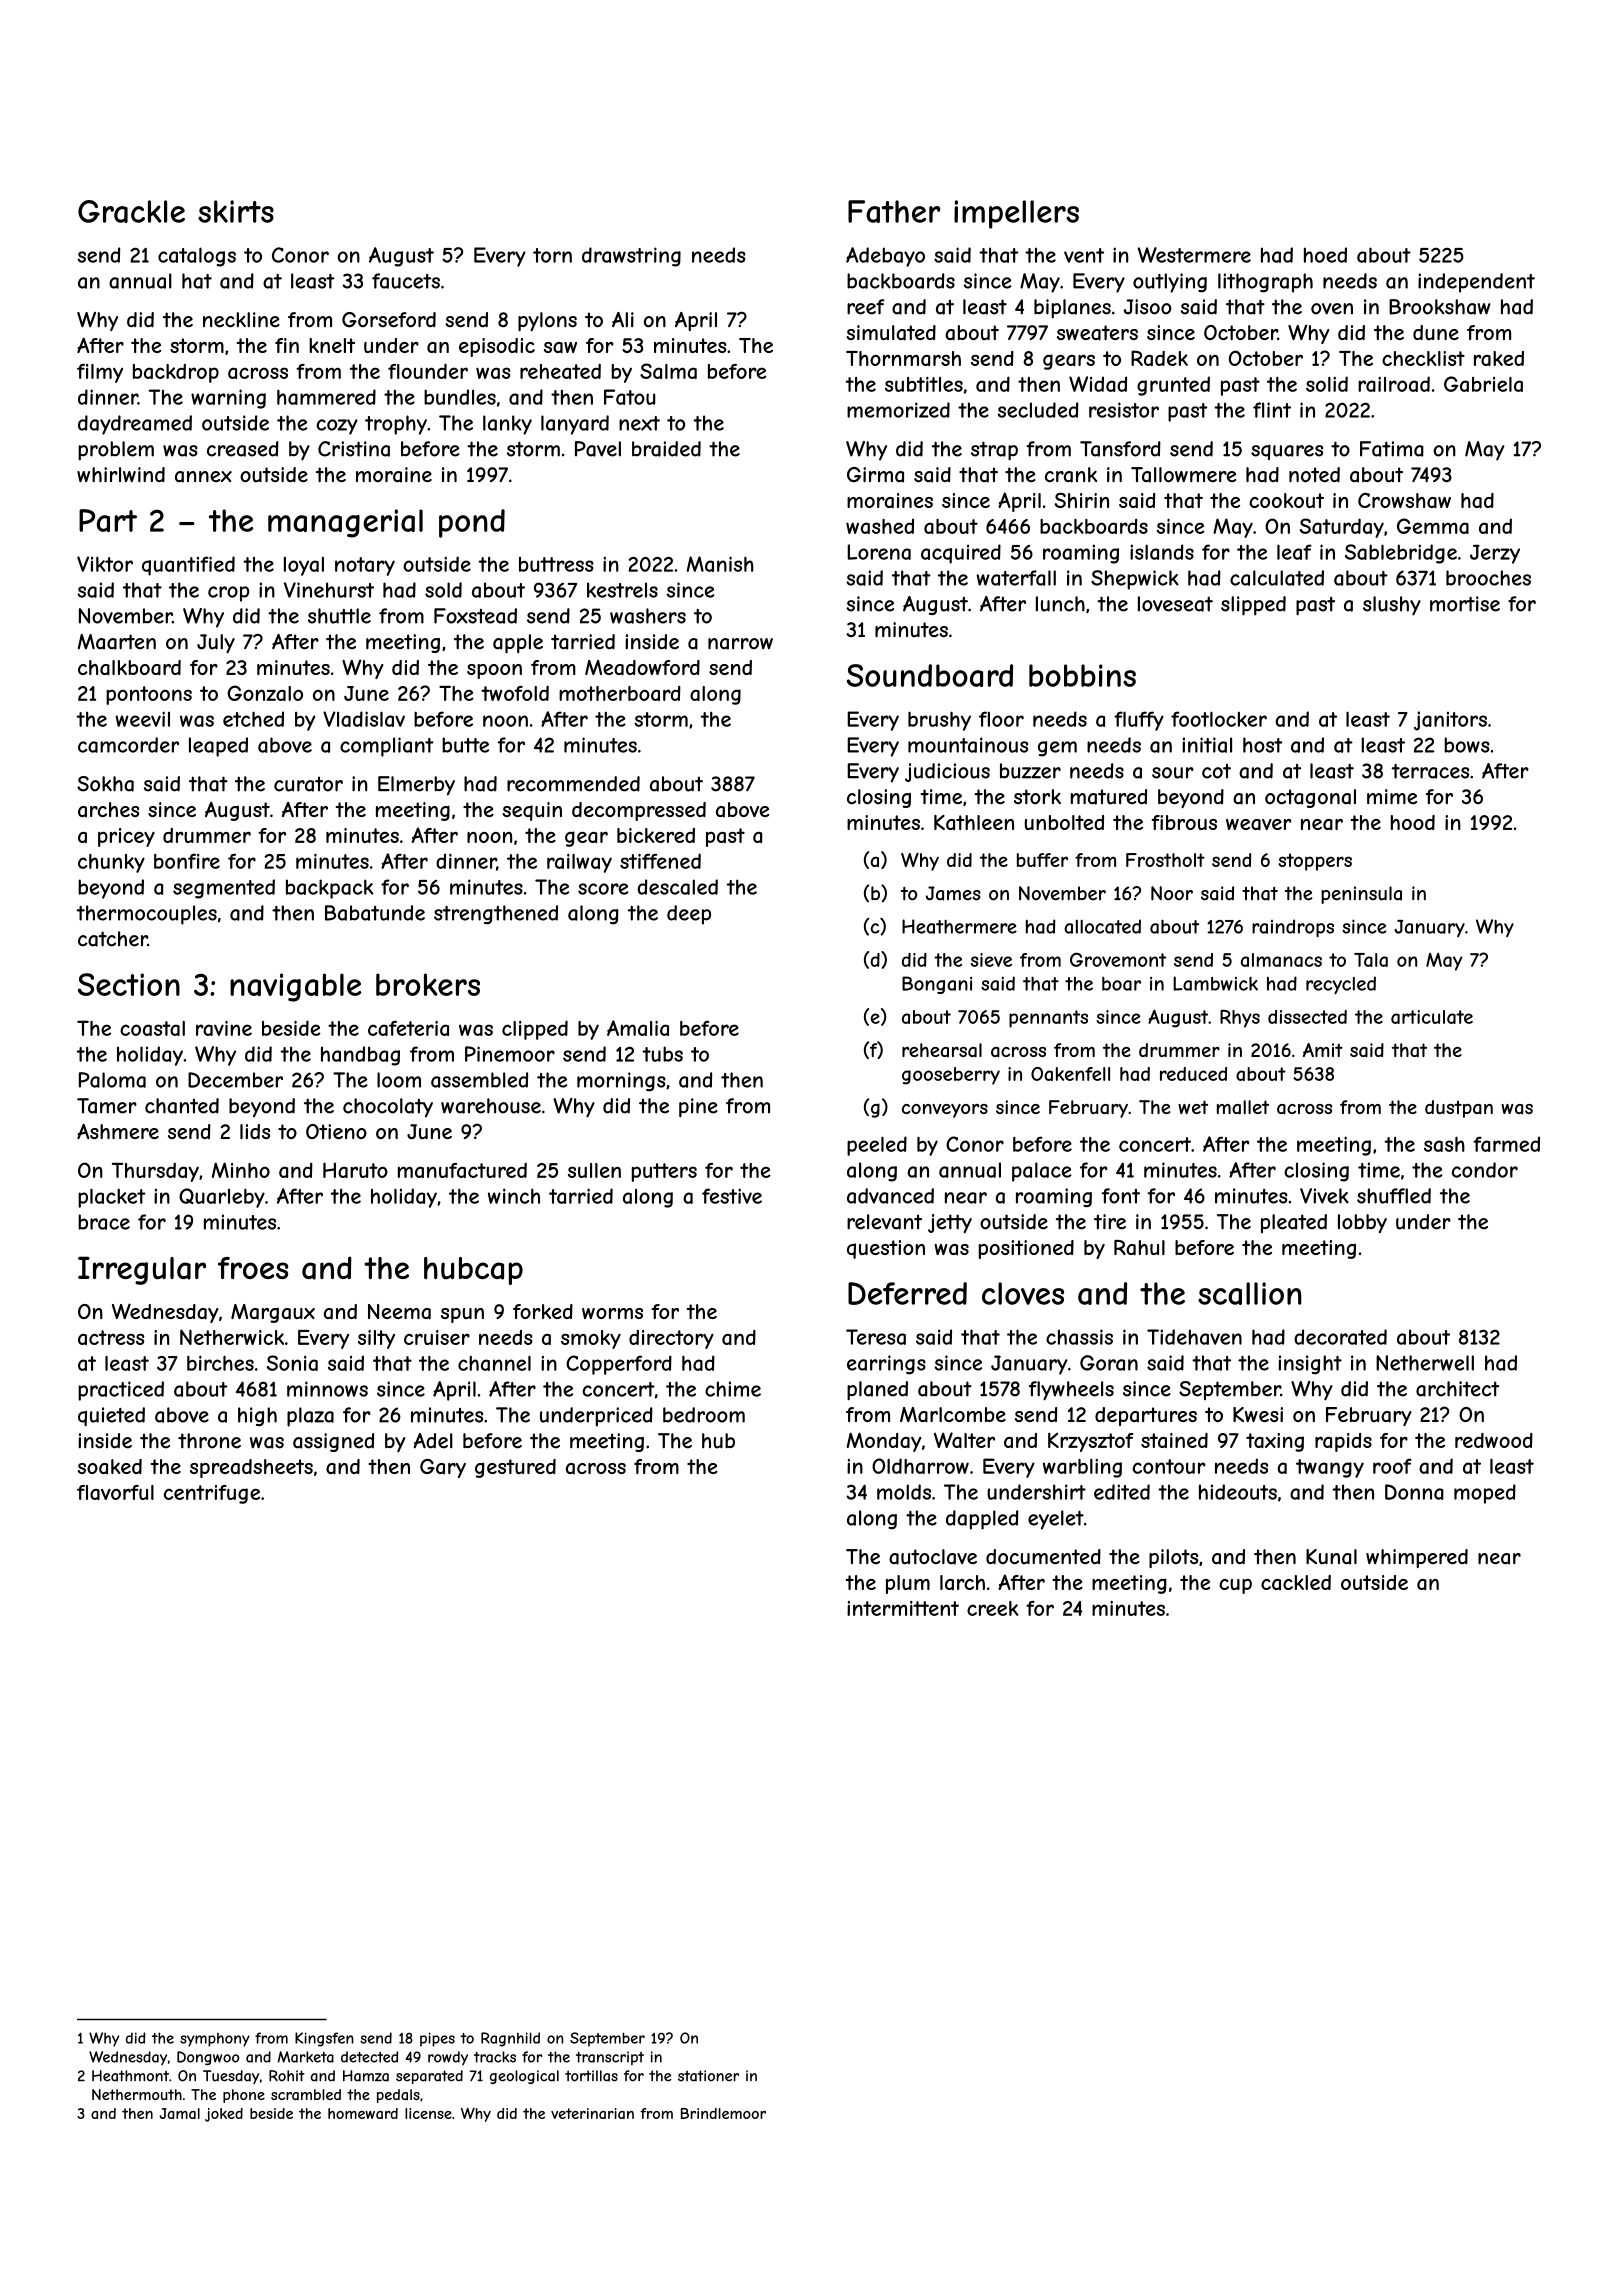 The image size is (1620, 2292). I want to click on Brindlemoor, so click(723, 2113).
